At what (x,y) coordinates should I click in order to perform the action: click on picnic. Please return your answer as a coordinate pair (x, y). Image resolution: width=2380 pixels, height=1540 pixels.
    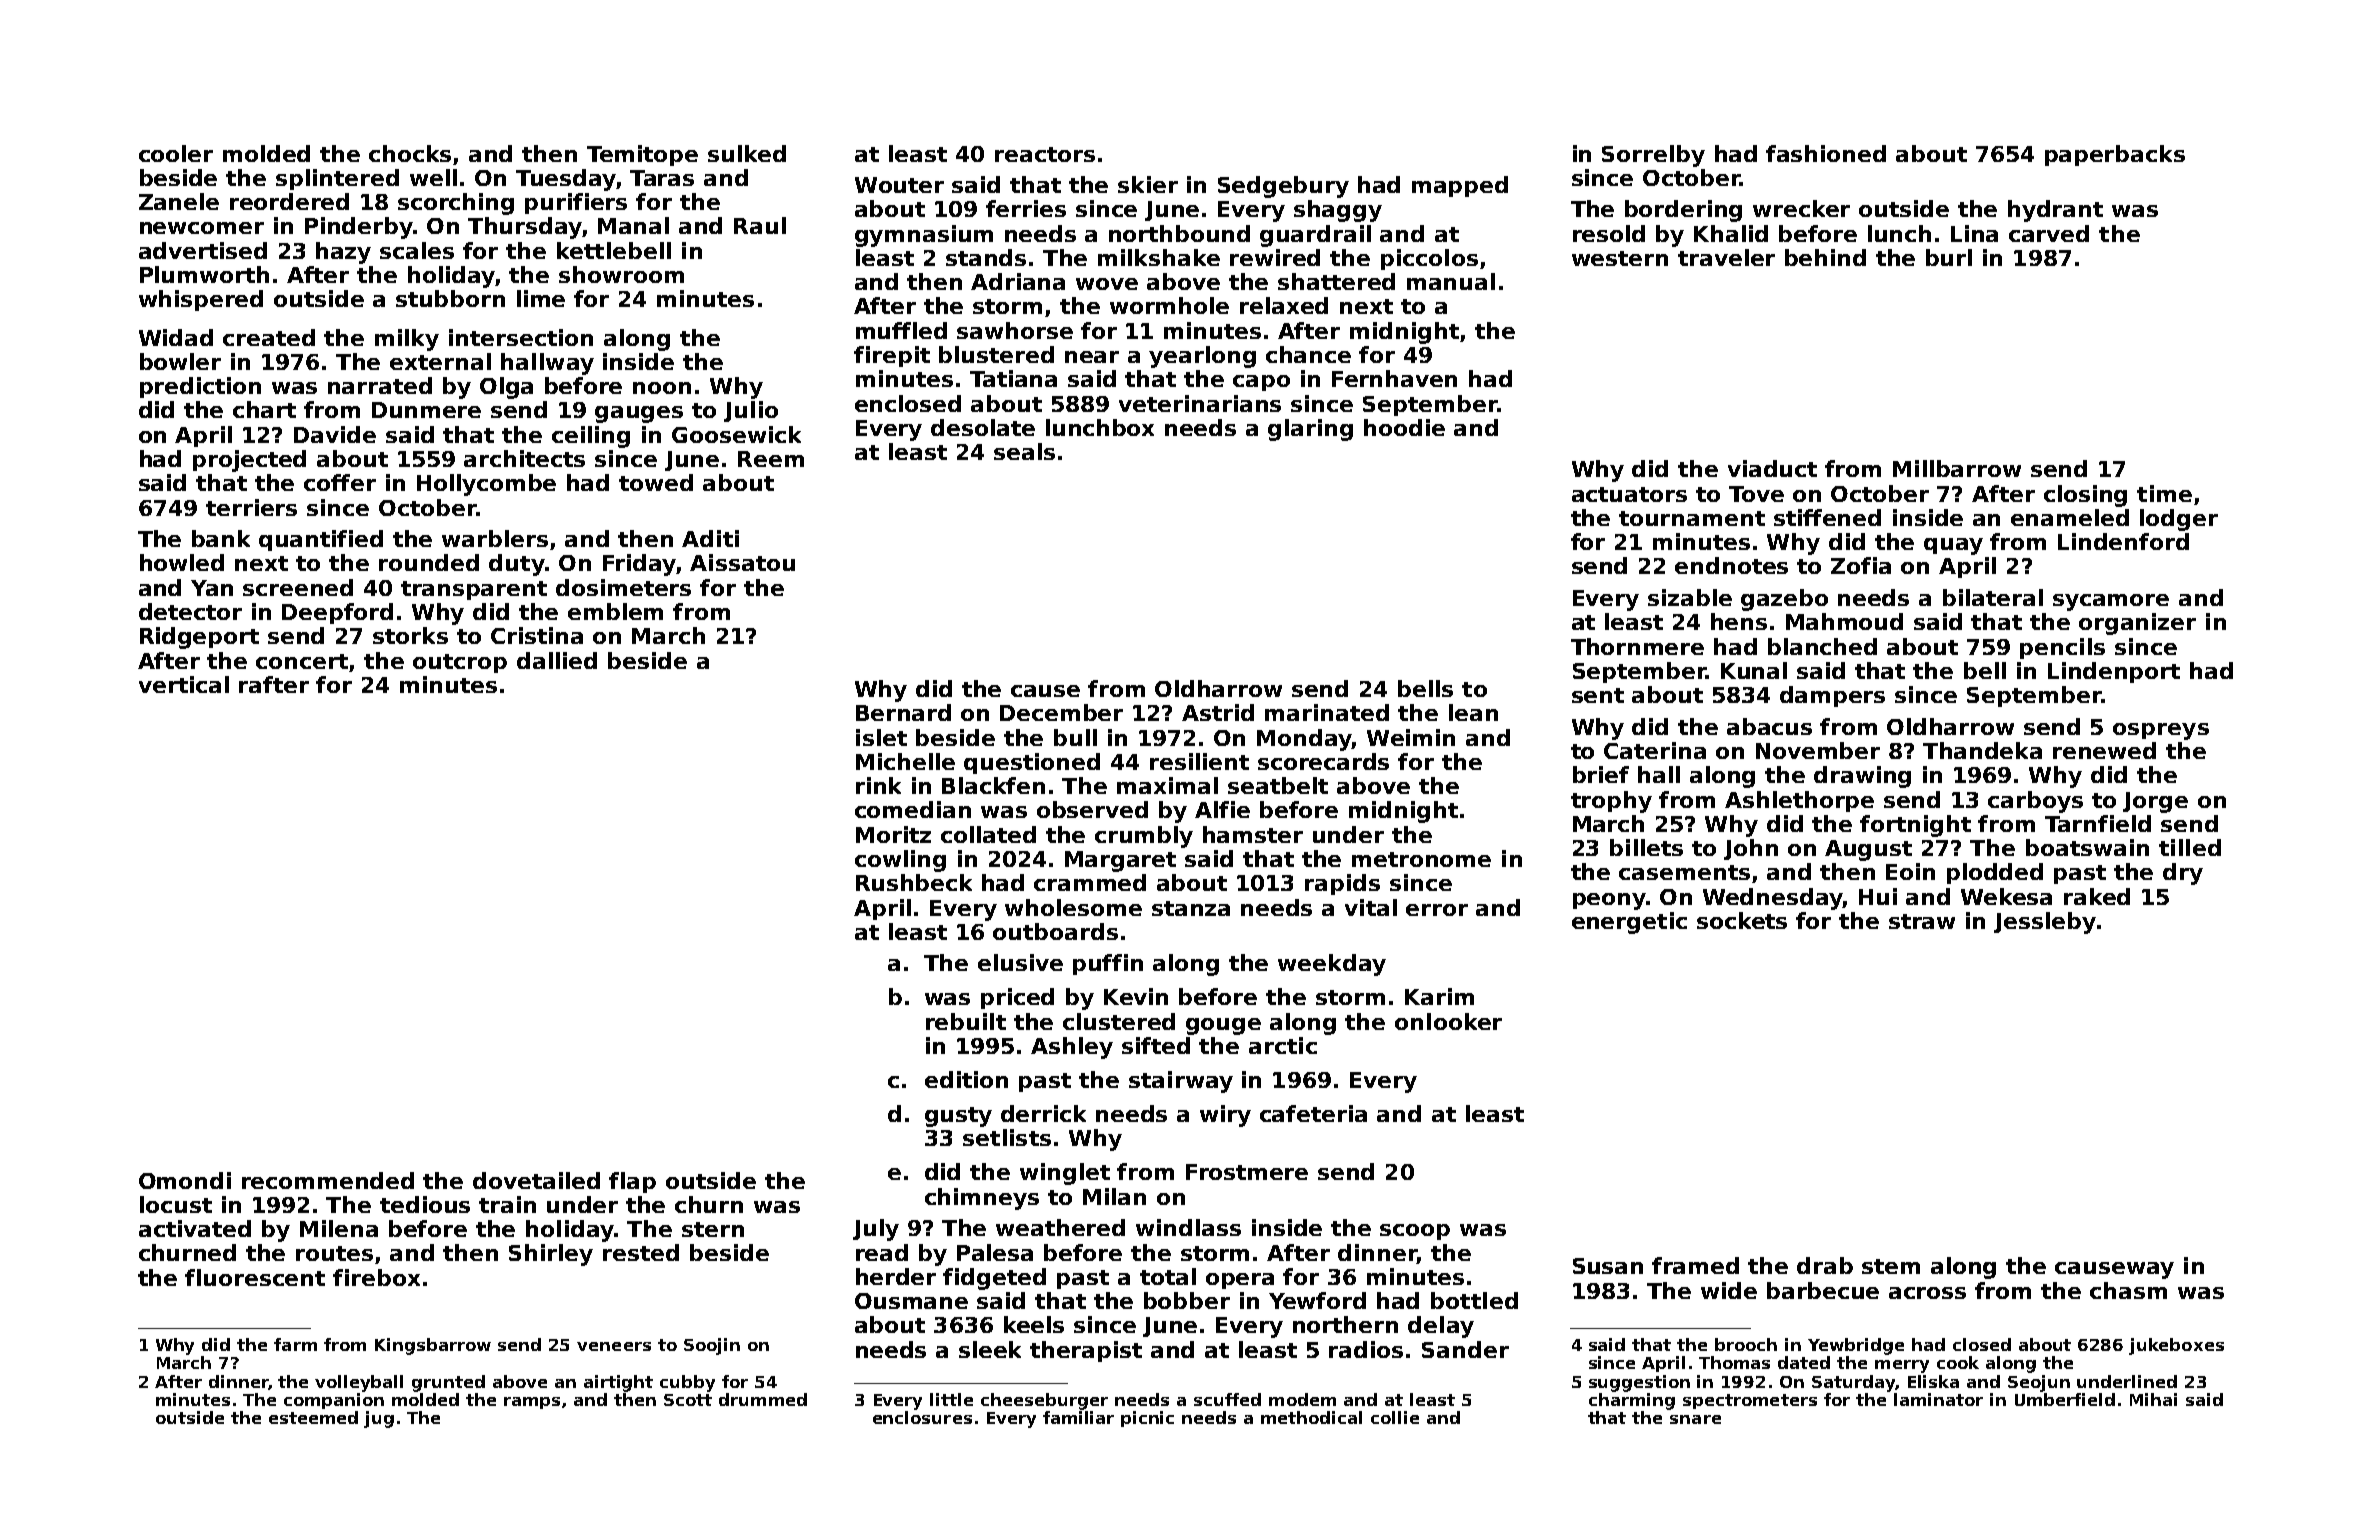
    Looking at the image, I should click on (1147, 1419).
